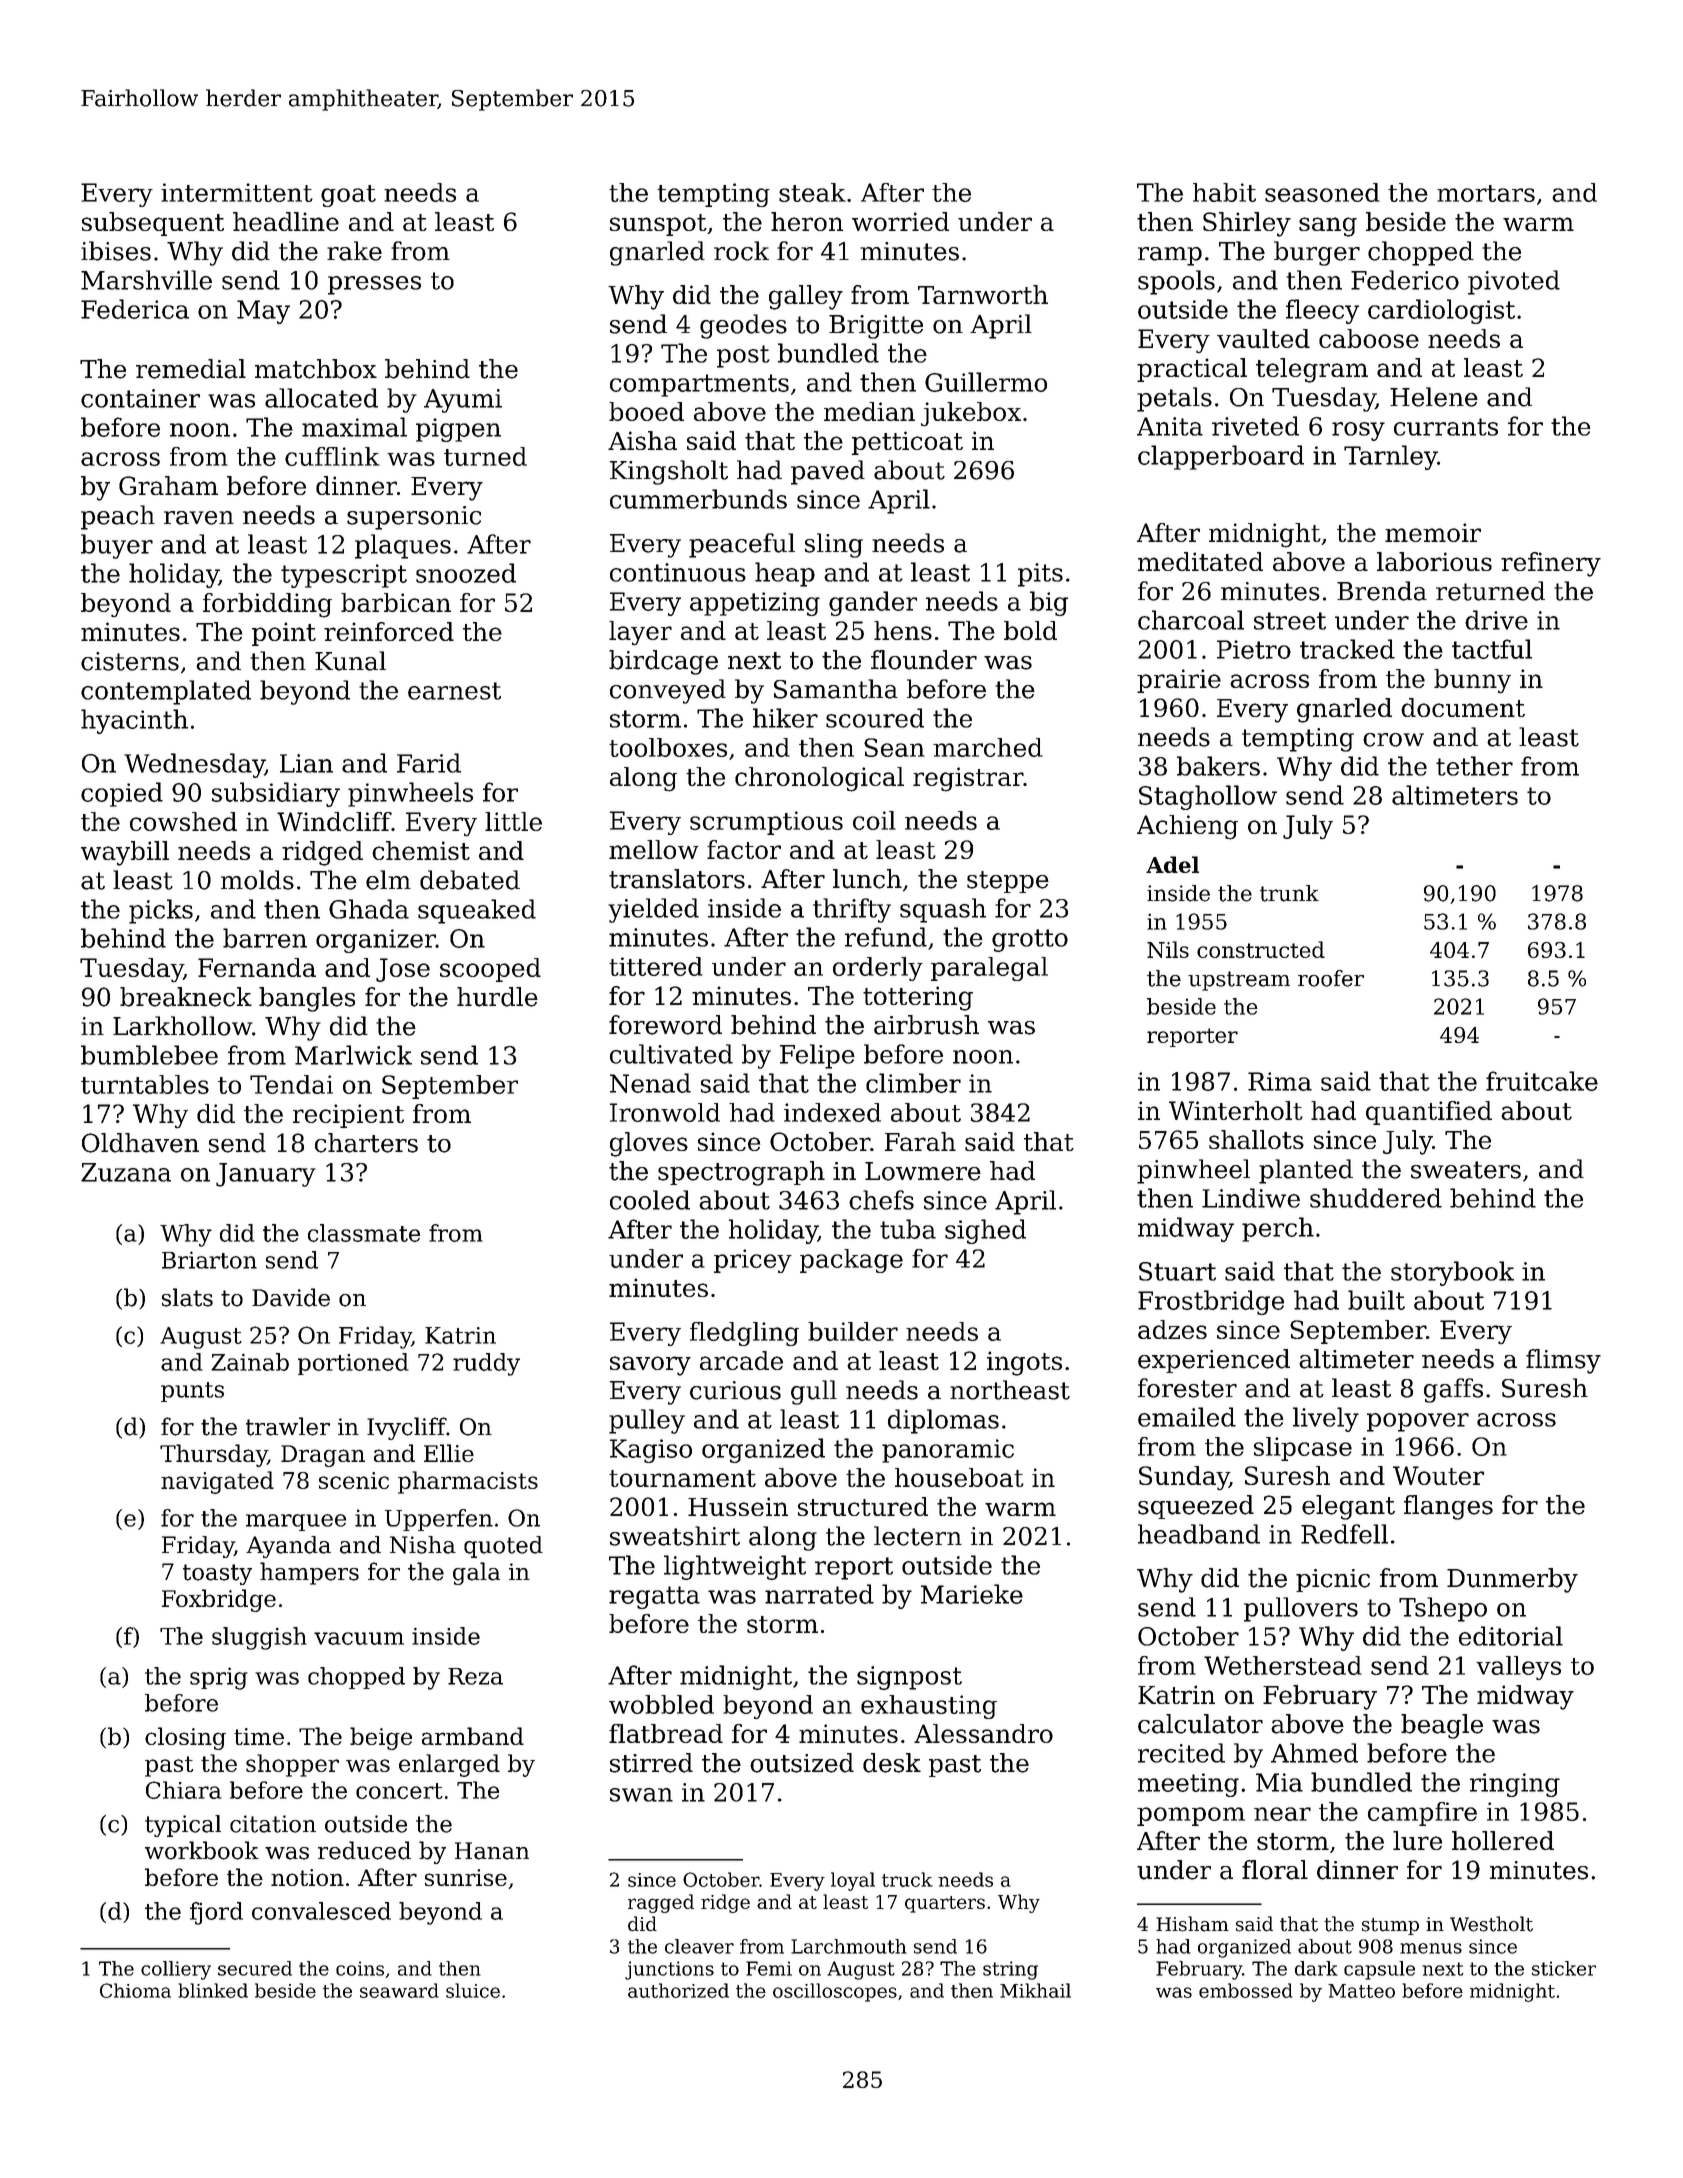 The height and width of the image is (2178, 1683). Describe the element at coordinates (1463, 707) in the image. I see `document` at that location.
